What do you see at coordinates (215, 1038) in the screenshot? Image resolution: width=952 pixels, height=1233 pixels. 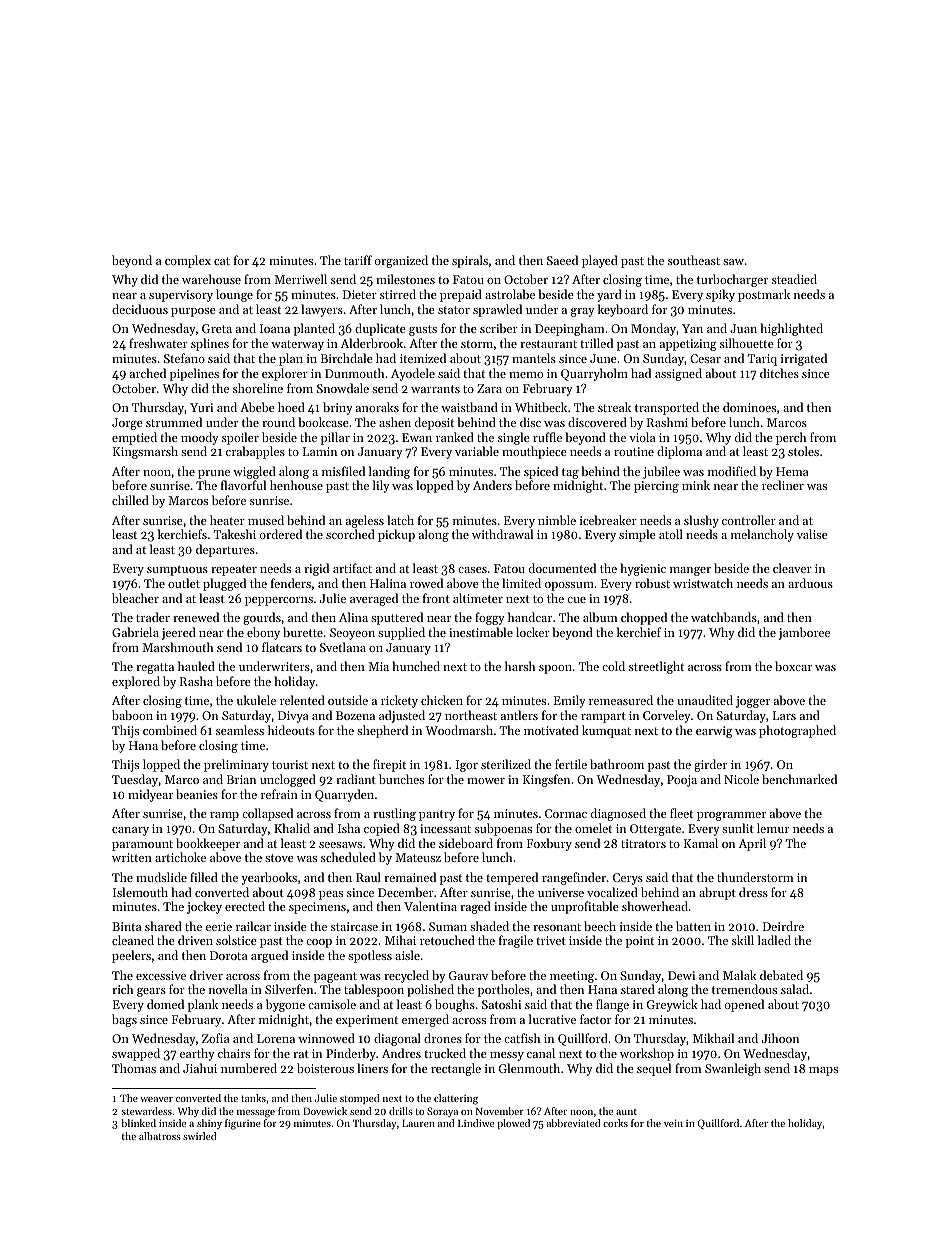 I see `Zofia` at bounding box center [215, 1038].
